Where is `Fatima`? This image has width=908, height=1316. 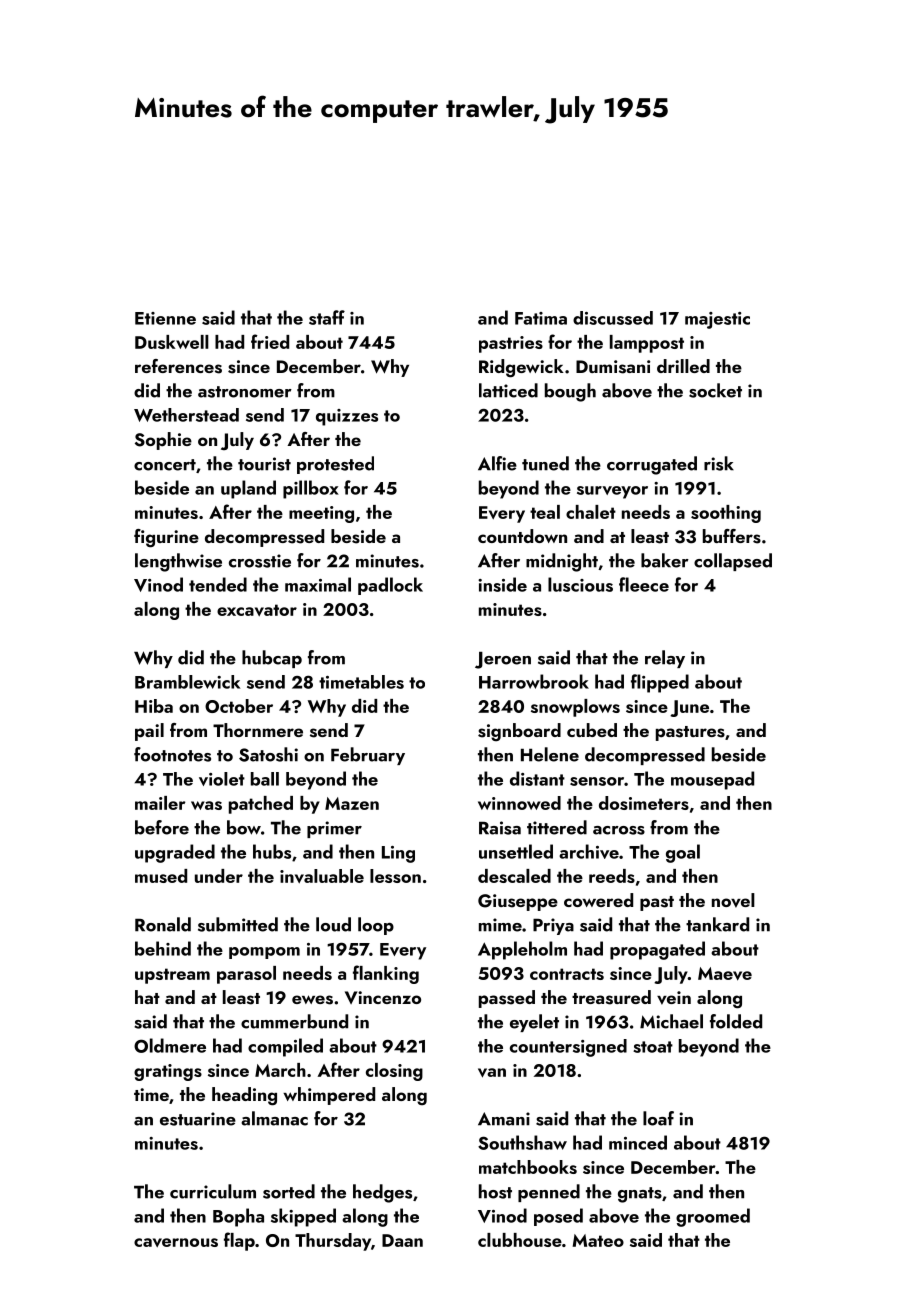
Fatima is located at coordinates (541, 318).
